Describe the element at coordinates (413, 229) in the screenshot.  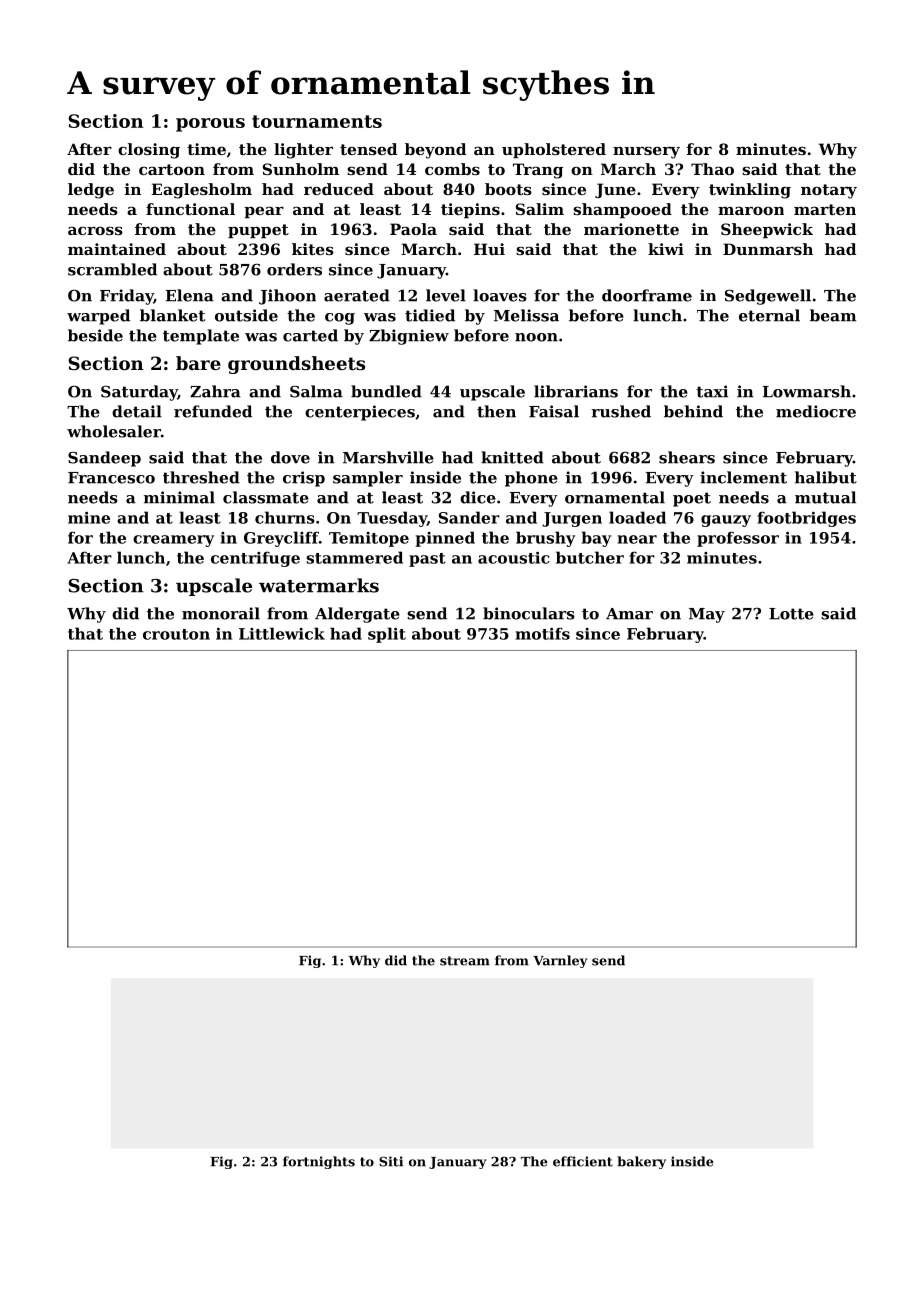
I see `Paola` at that location.
